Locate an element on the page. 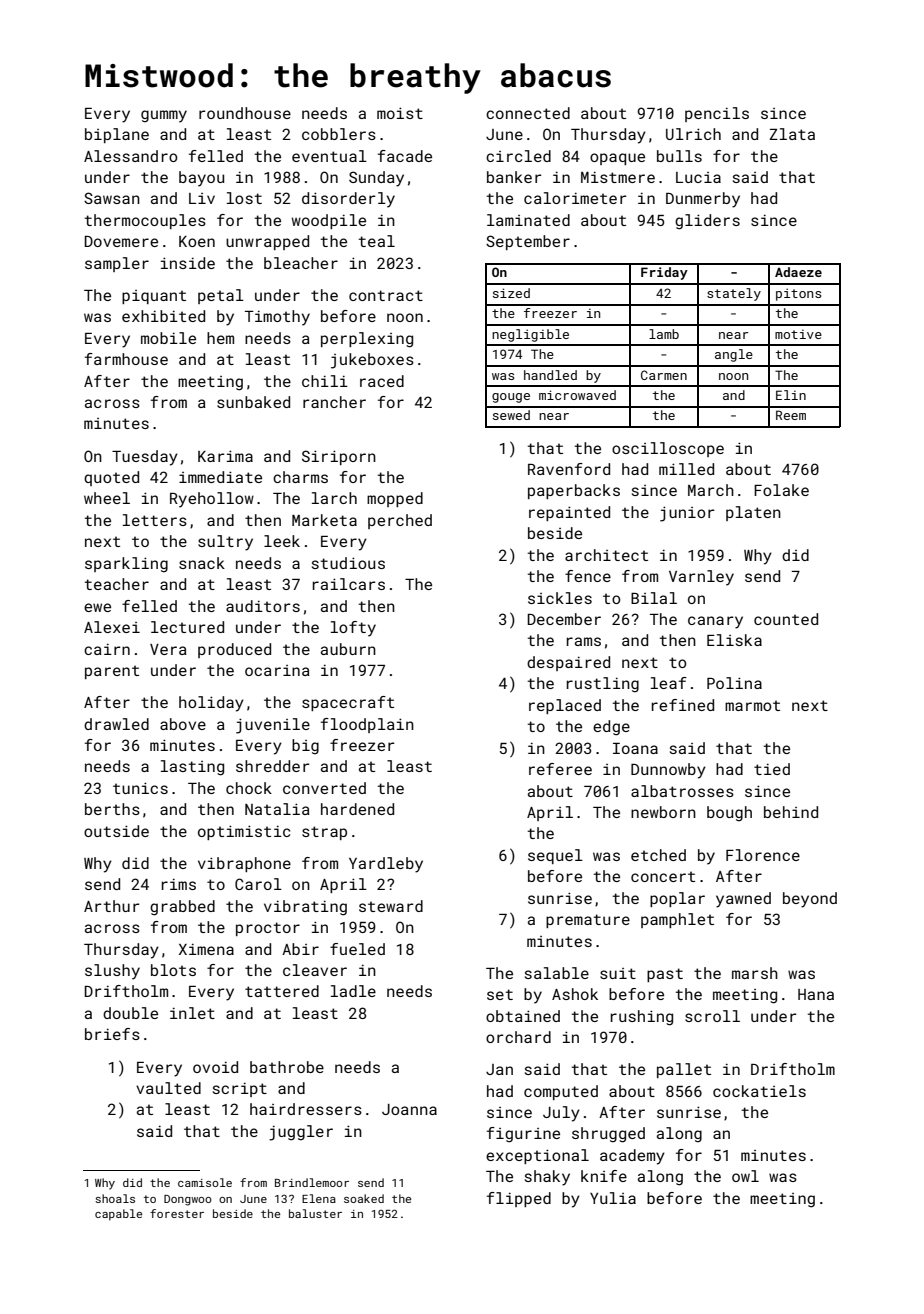 The width and height of the image is (924, 1314). Dongwoo is located at coordinates (188, 1200).
